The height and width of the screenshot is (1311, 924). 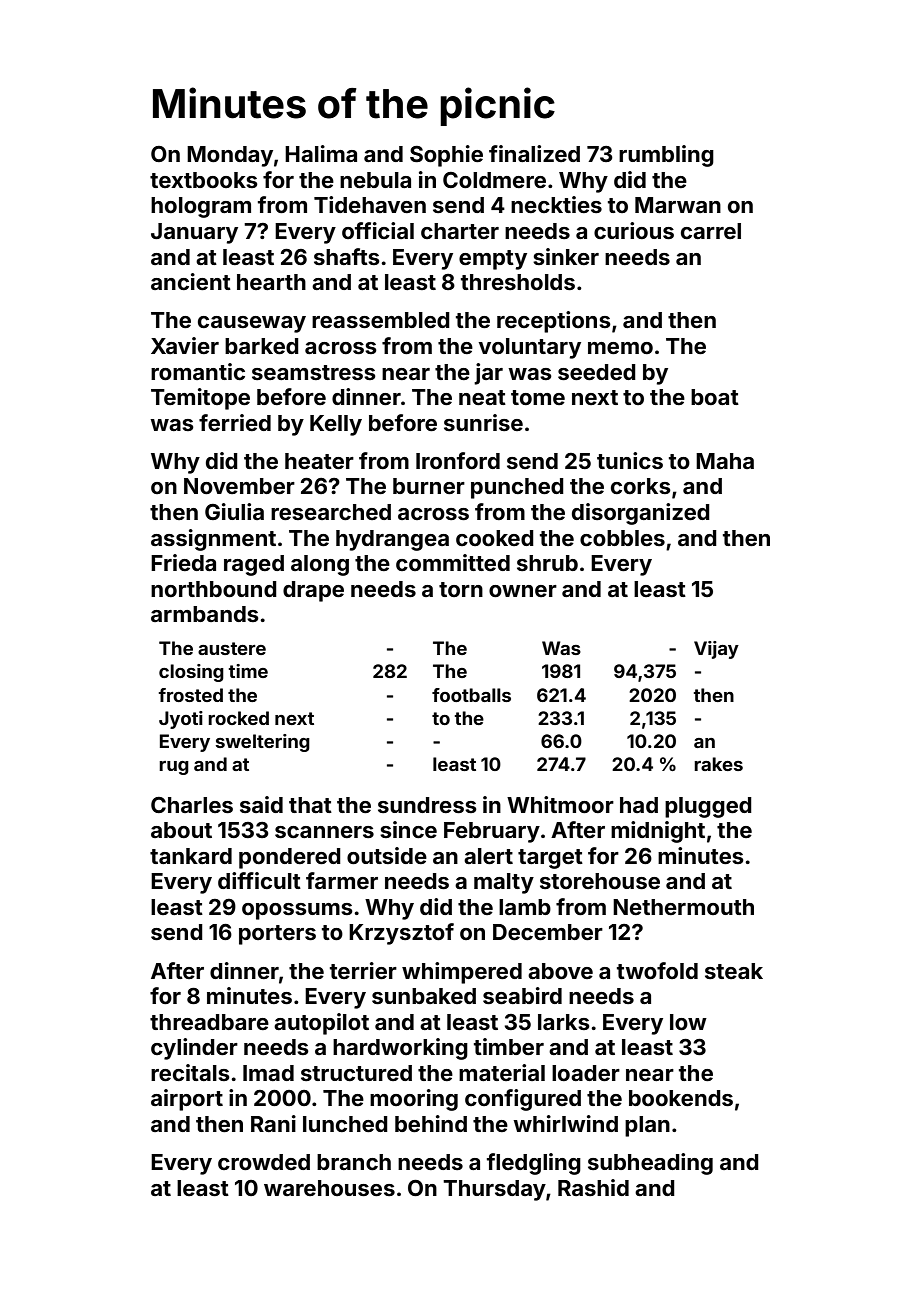 What do you see at coordinates (534, 153) in the screenshot?
I see `finalized` at bounding box center [534, 153].
